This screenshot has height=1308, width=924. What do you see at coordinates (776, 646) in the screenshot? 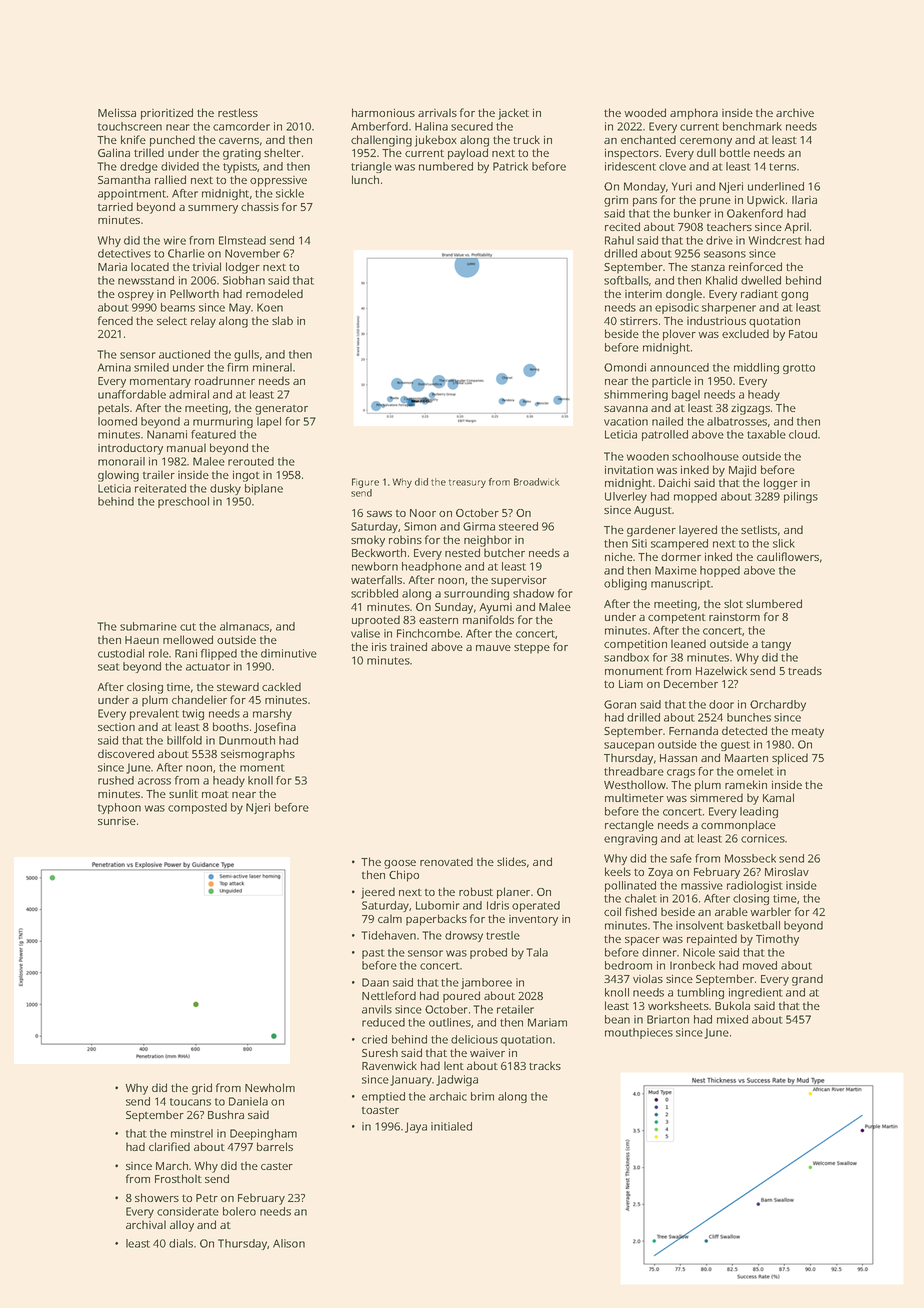
I see `tangy` at bounding box center [776, 646].
